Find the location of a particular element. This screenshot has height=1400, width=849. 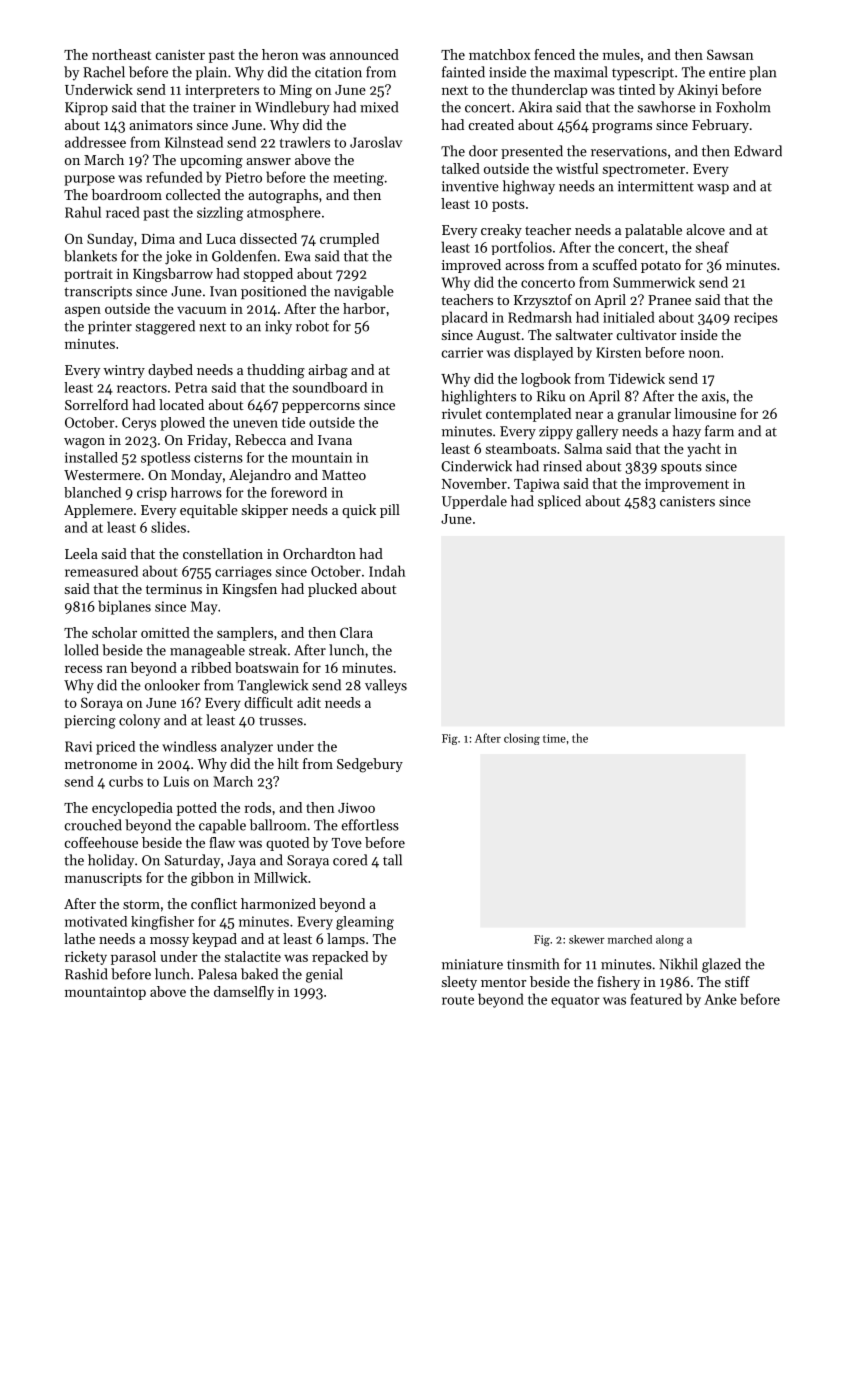

sheaf is located at coordinates (712, 247).
